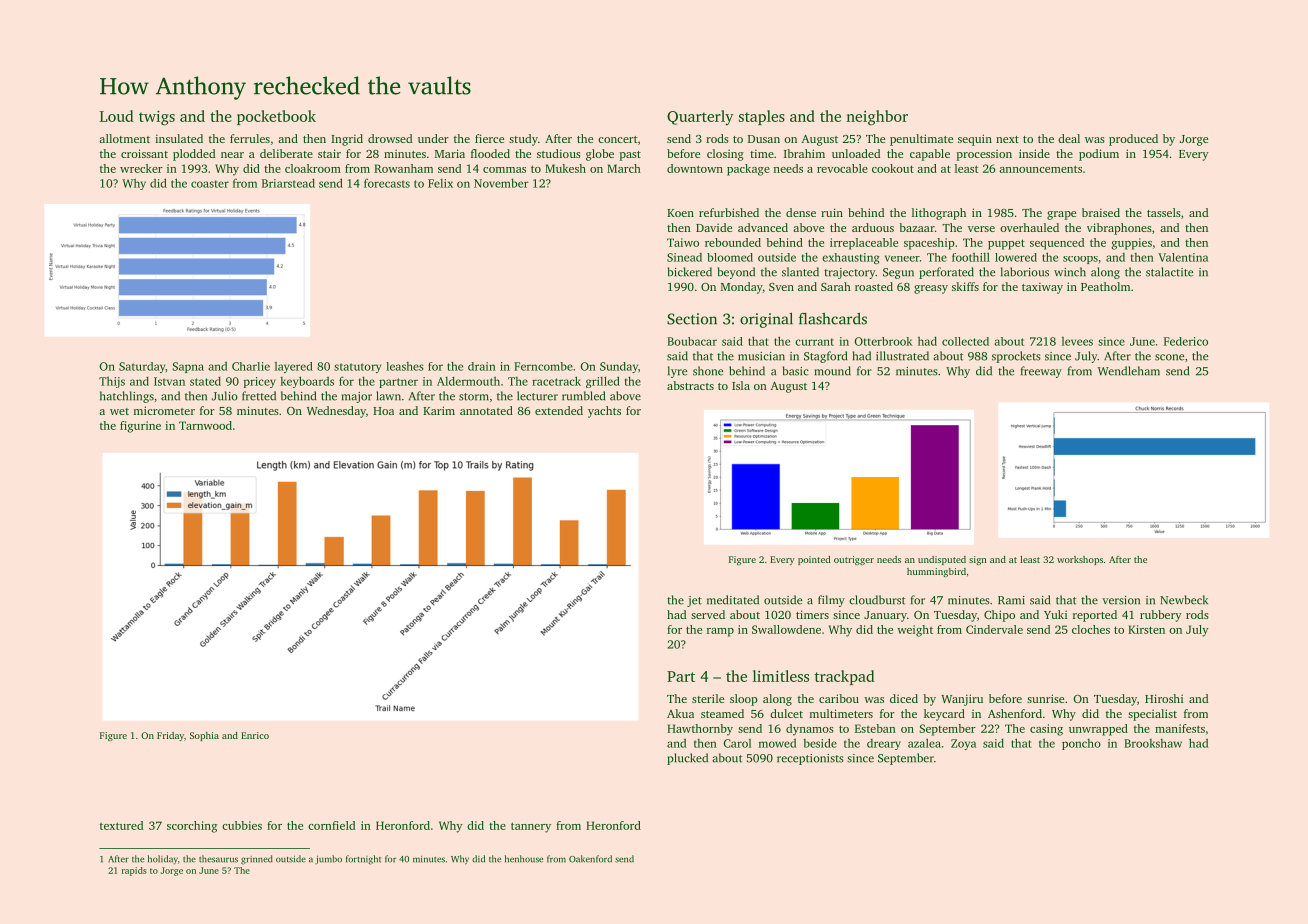  Describe the element at coordinates (328, 860) in the screenshot. I see `jumbo` at that location.
